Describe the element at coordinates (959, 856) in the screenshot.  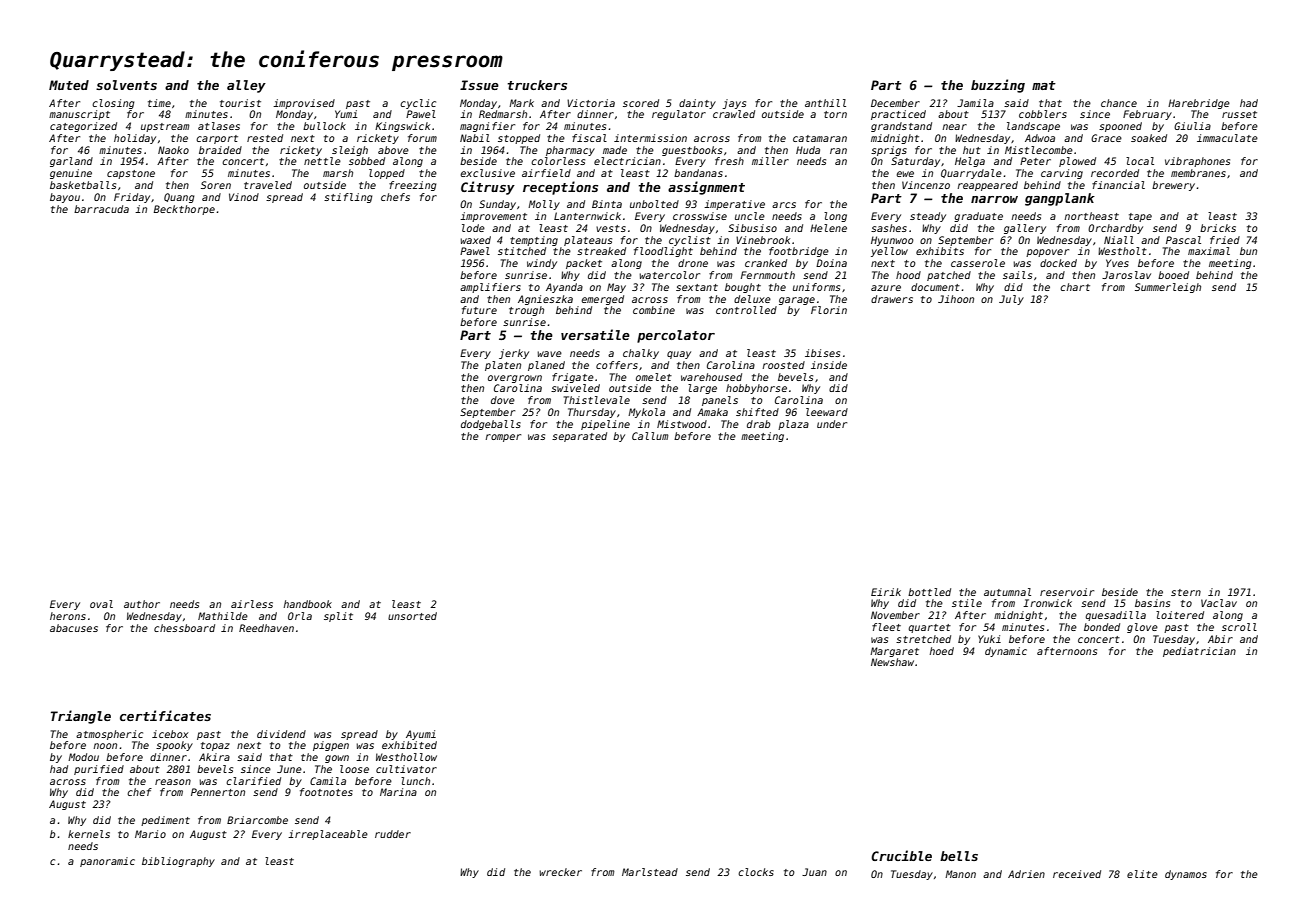
I see `bells` at that location.
